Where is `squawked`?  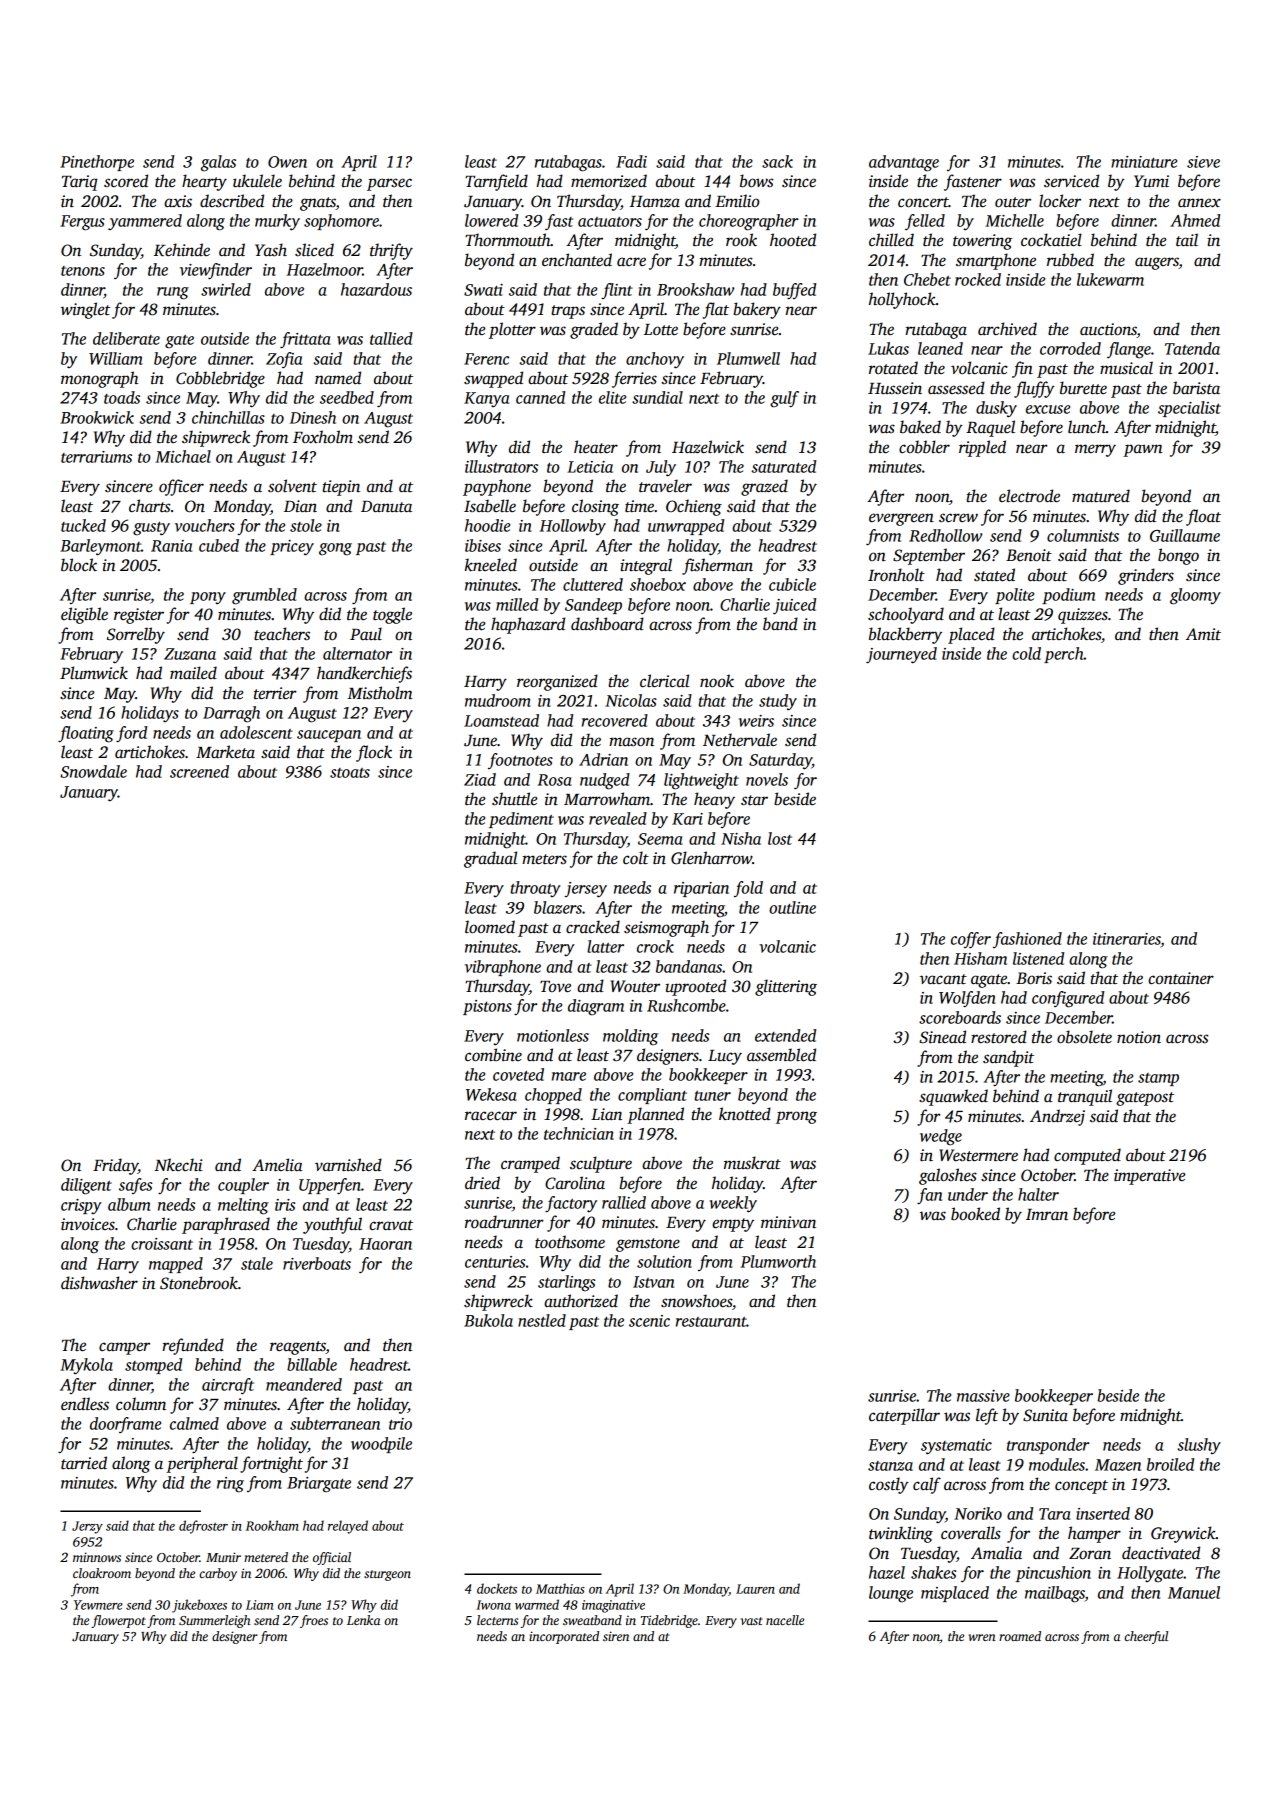 squawked is located at coordinates (953, 1097).
